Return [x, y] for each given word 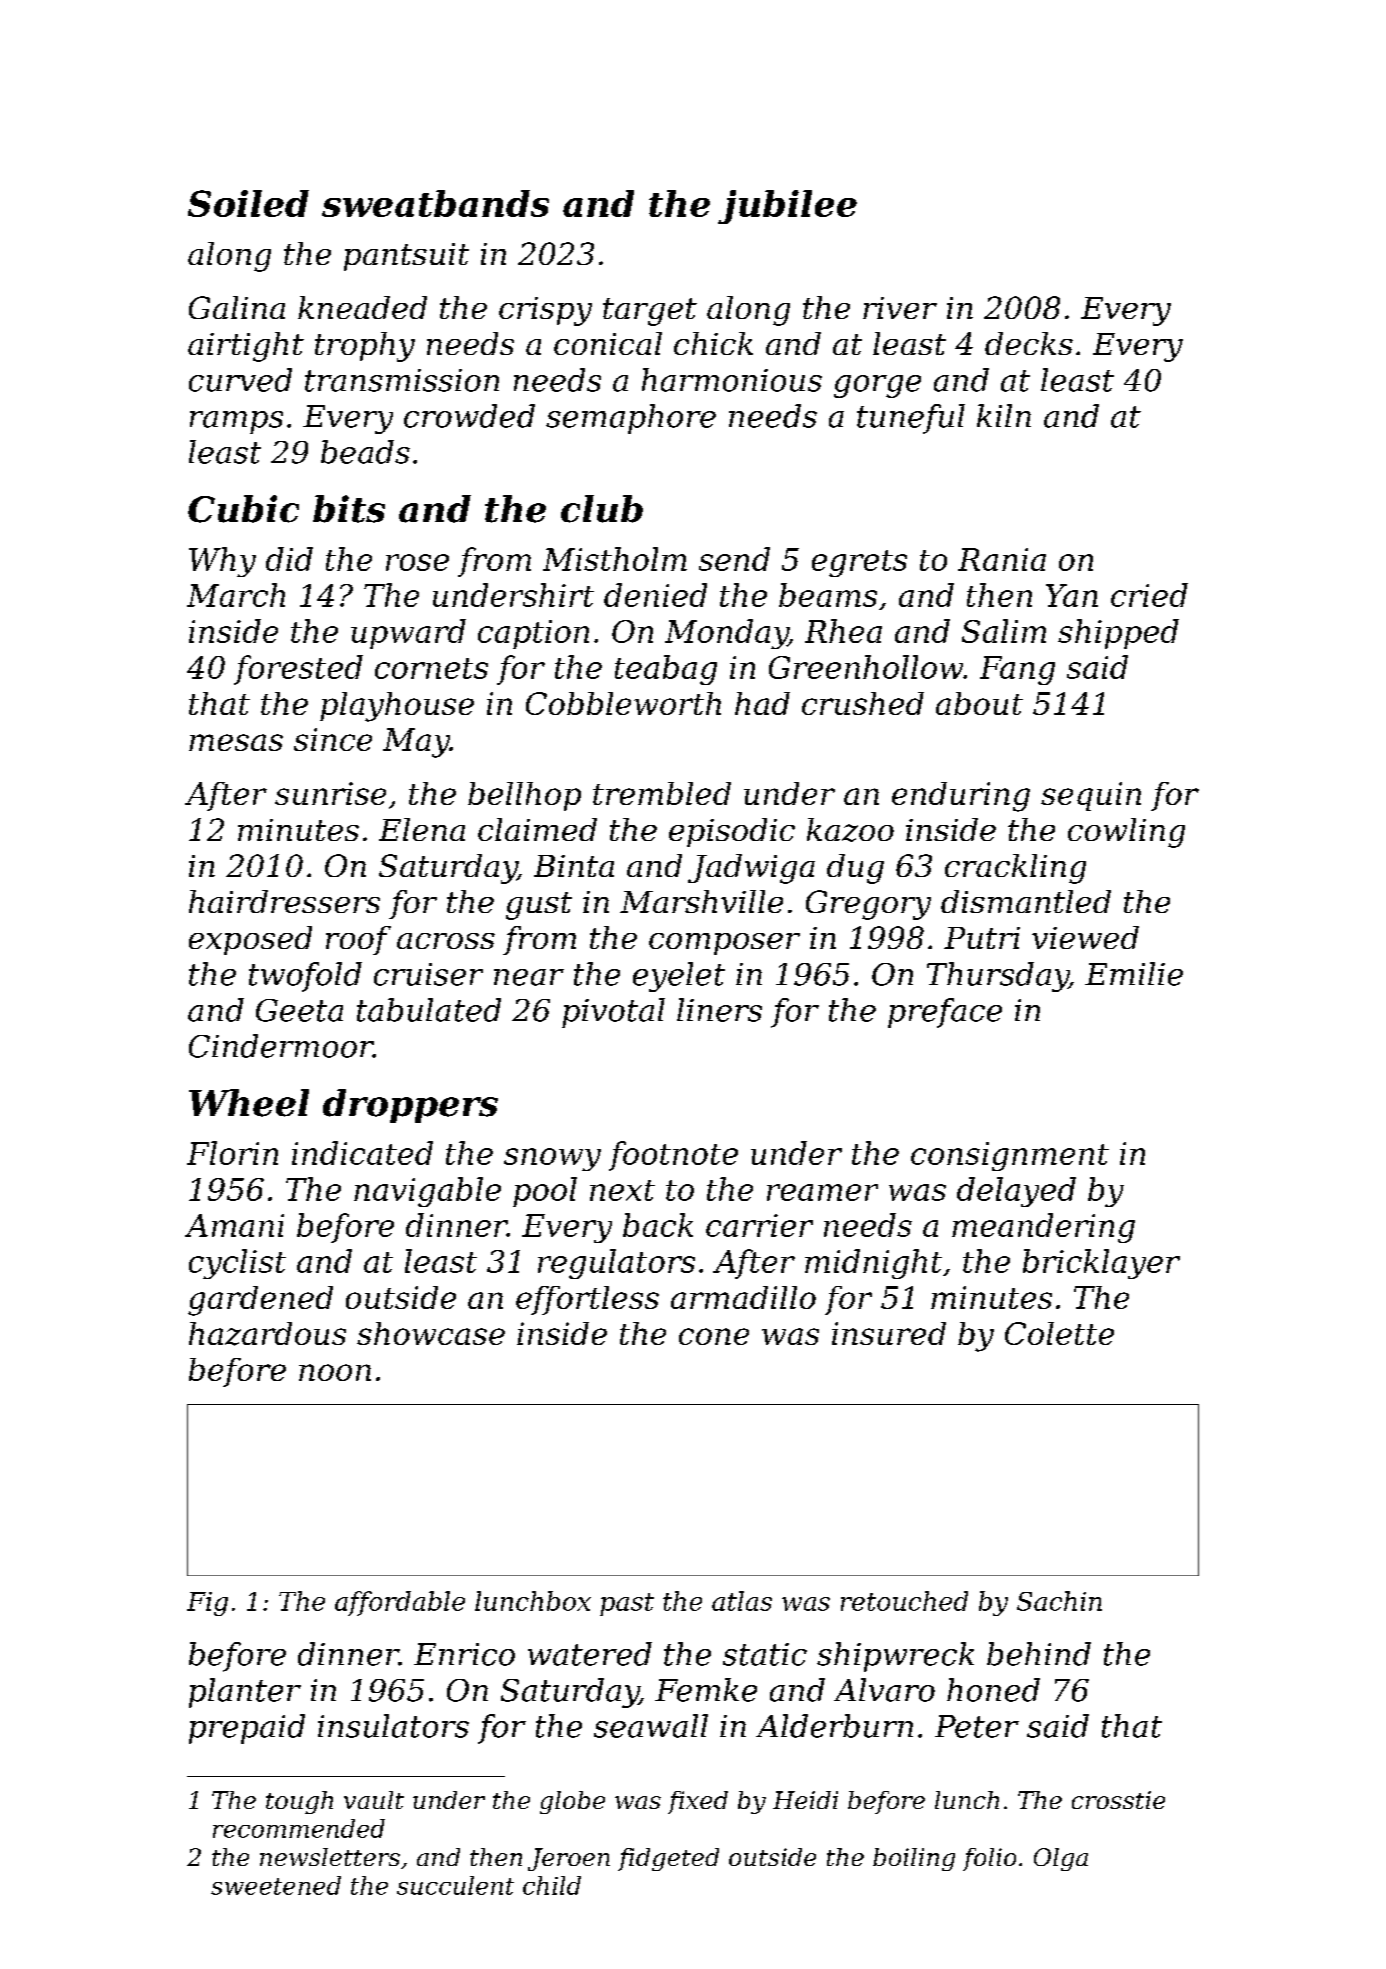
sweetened [276, 1885]
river [900, 308]
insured [889, 1333]
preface [945, 1013]
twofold [305, 977]
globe [572, 1802]
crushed [863, 703]
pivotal [613, 1013]
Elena [422, 829]
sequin [1091, 796]
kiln [1004, 415]
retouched [904, 1601]
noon [335, 1372]
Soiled [248, 203]
